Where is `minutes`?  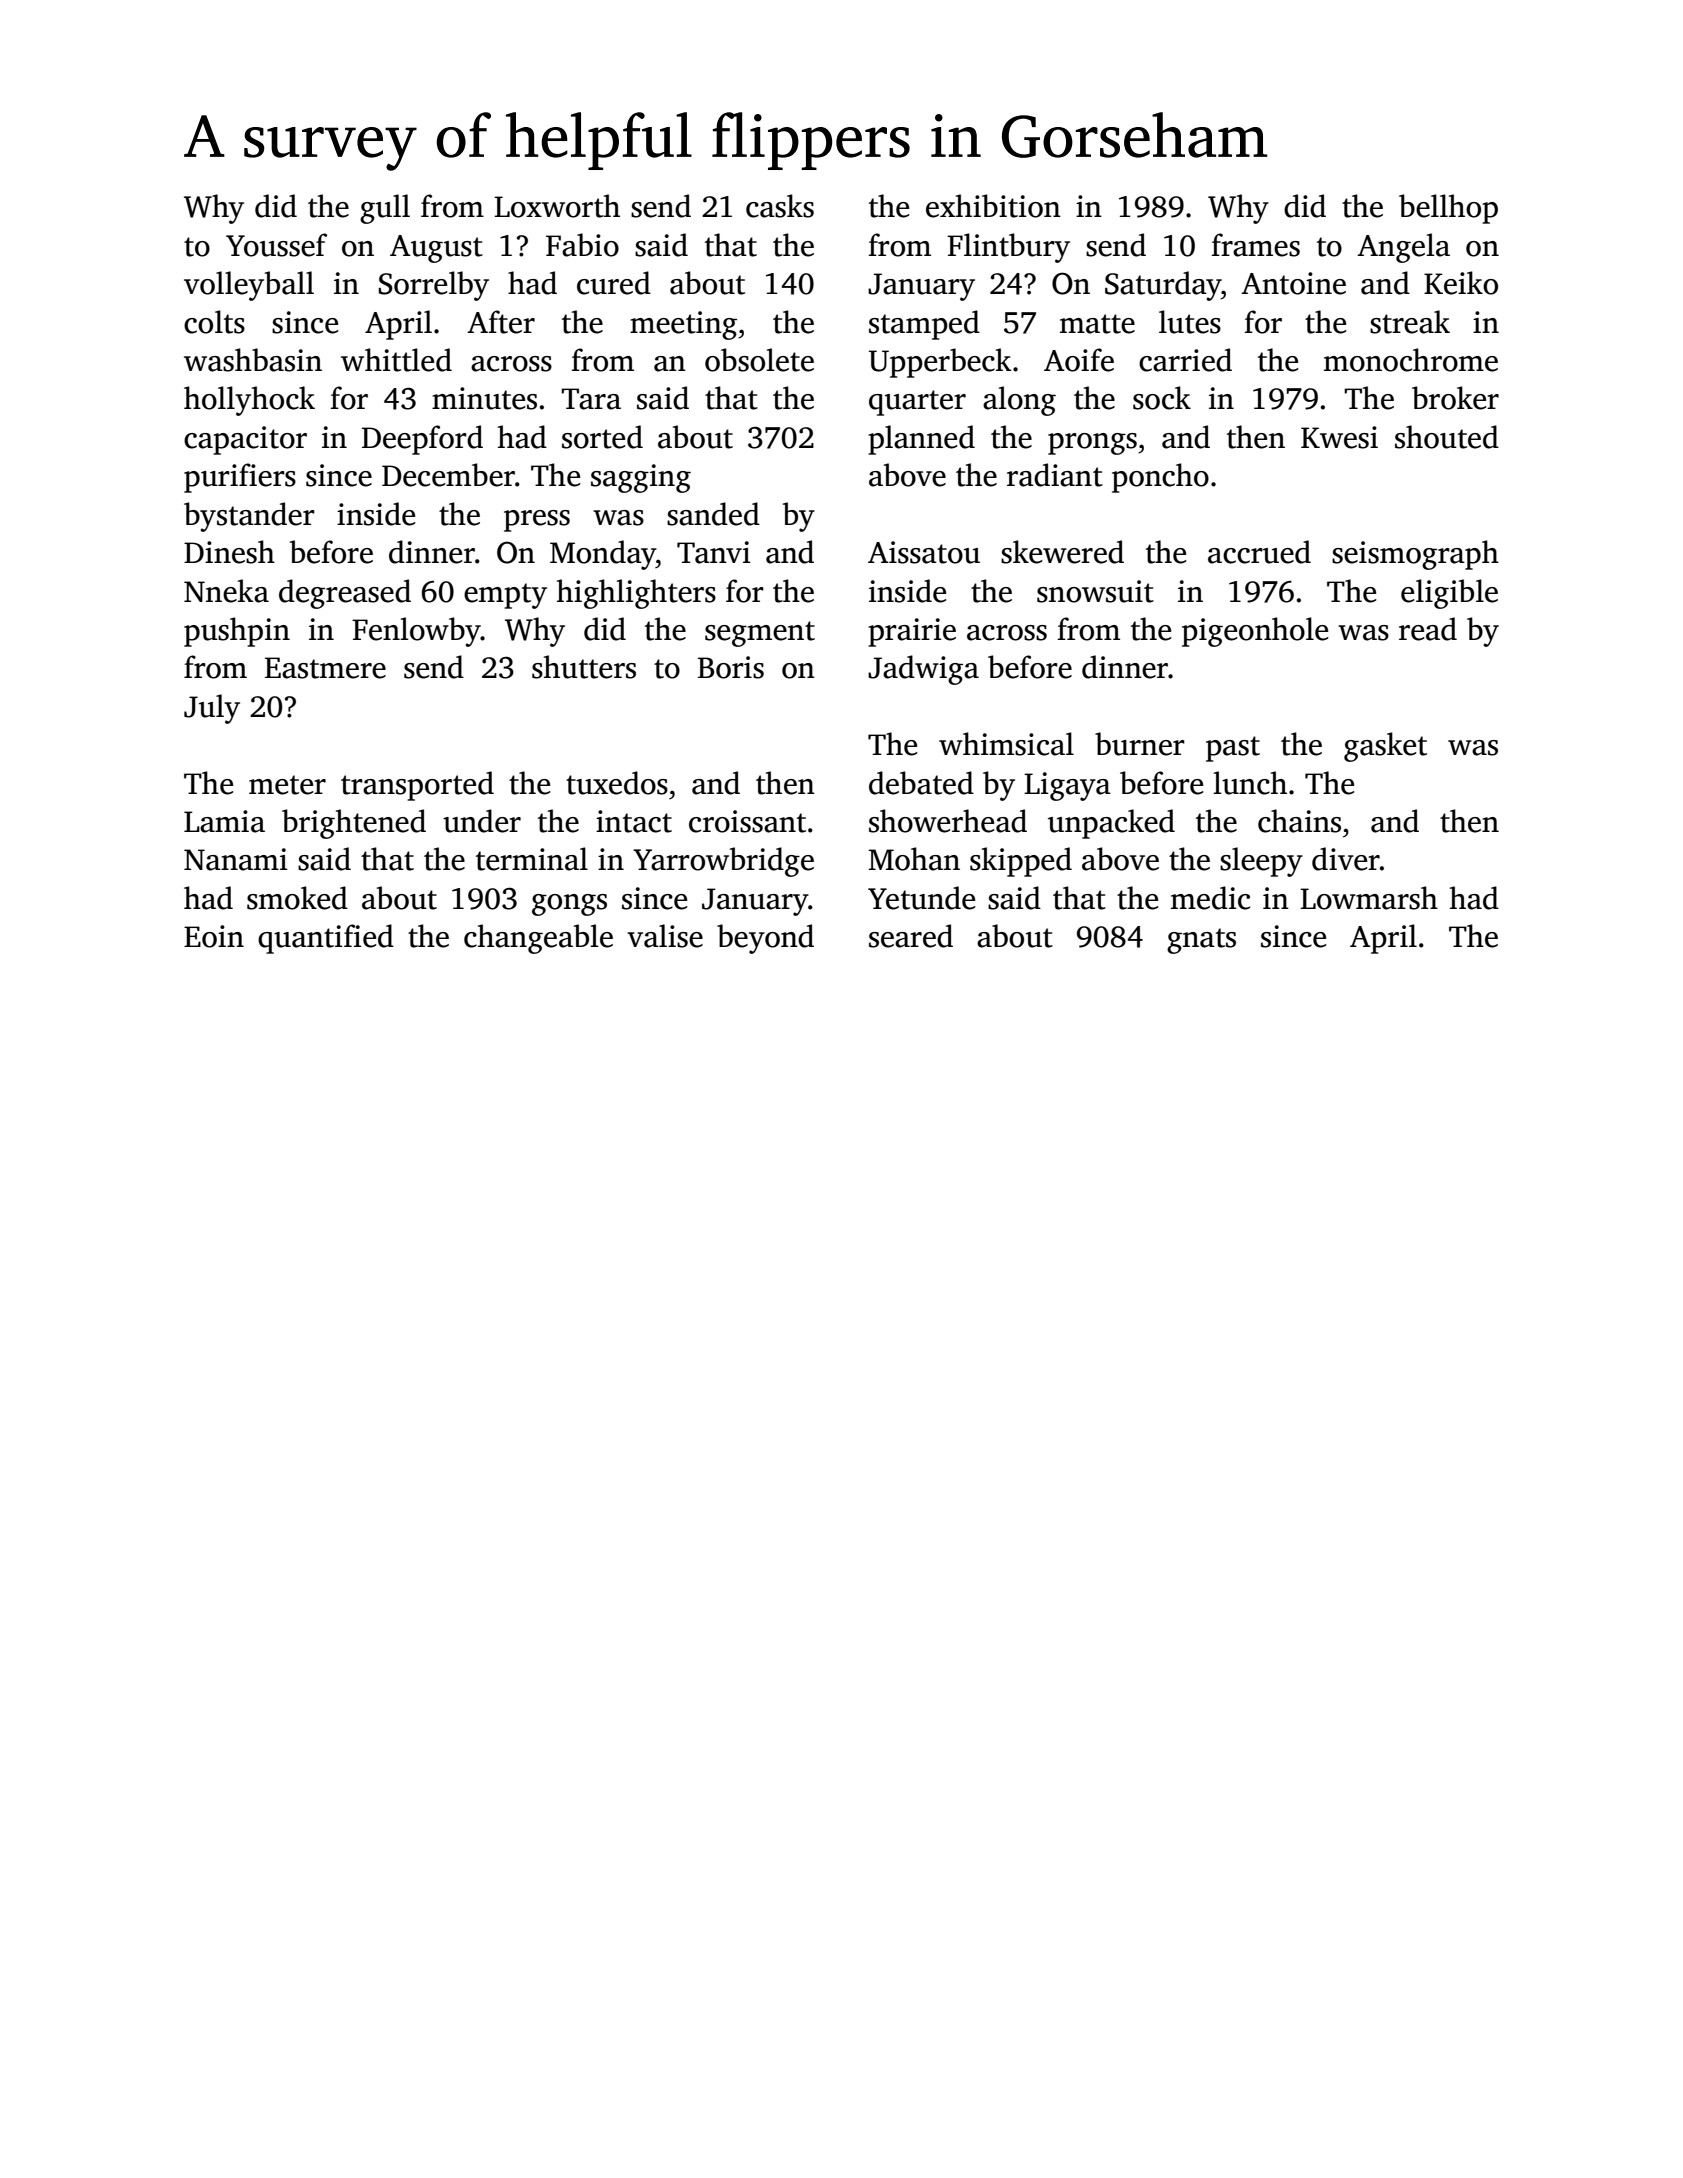 minutes is located at coordinates (484, 398).
